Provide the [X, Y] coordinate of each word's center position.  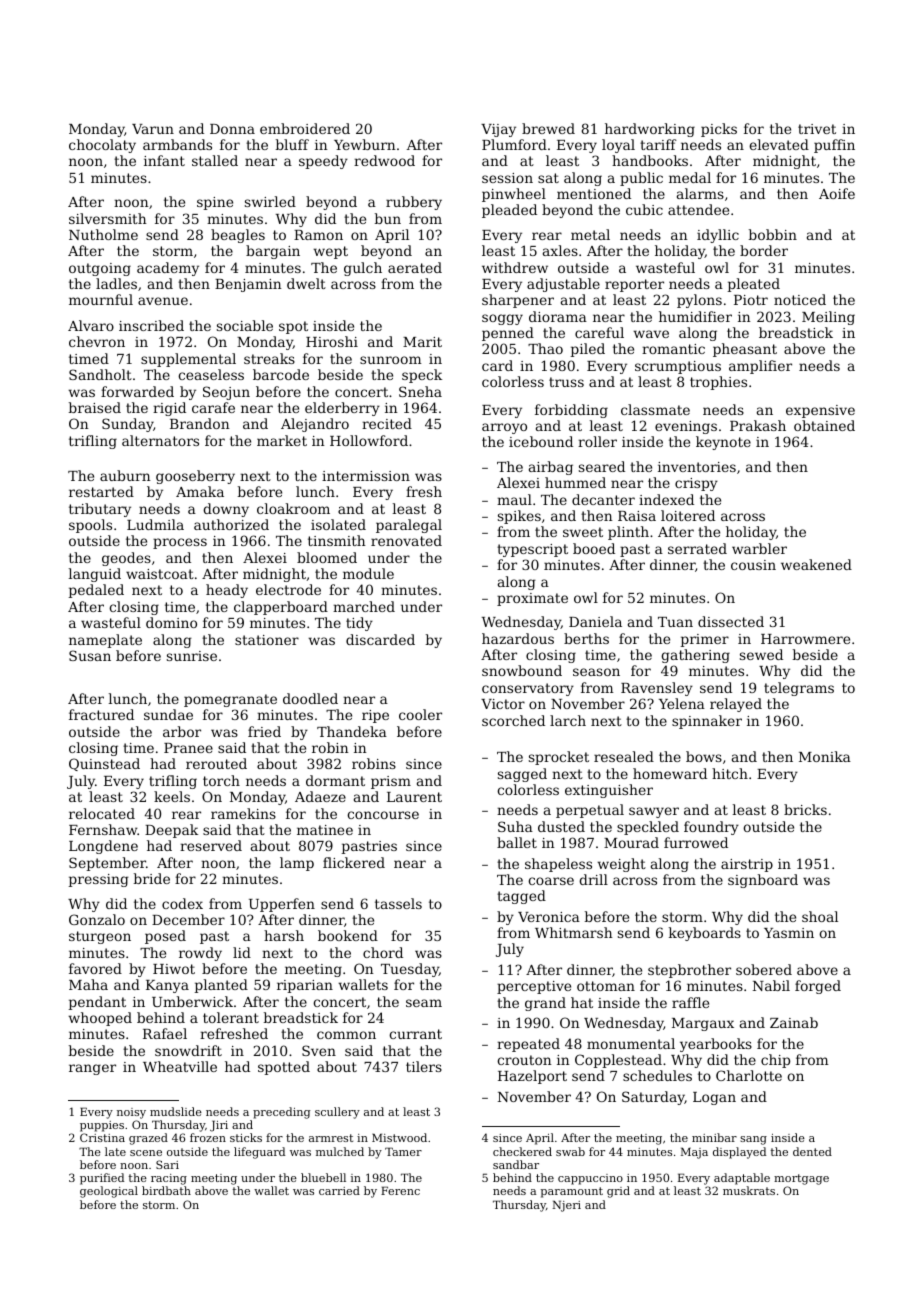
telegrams [799, 689]
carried [339, 1190]
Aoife [837, 193]
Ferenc [400, 1190]
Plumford [514, 144]
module [368, 573]
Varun [153, 129]
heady [227, 591]
